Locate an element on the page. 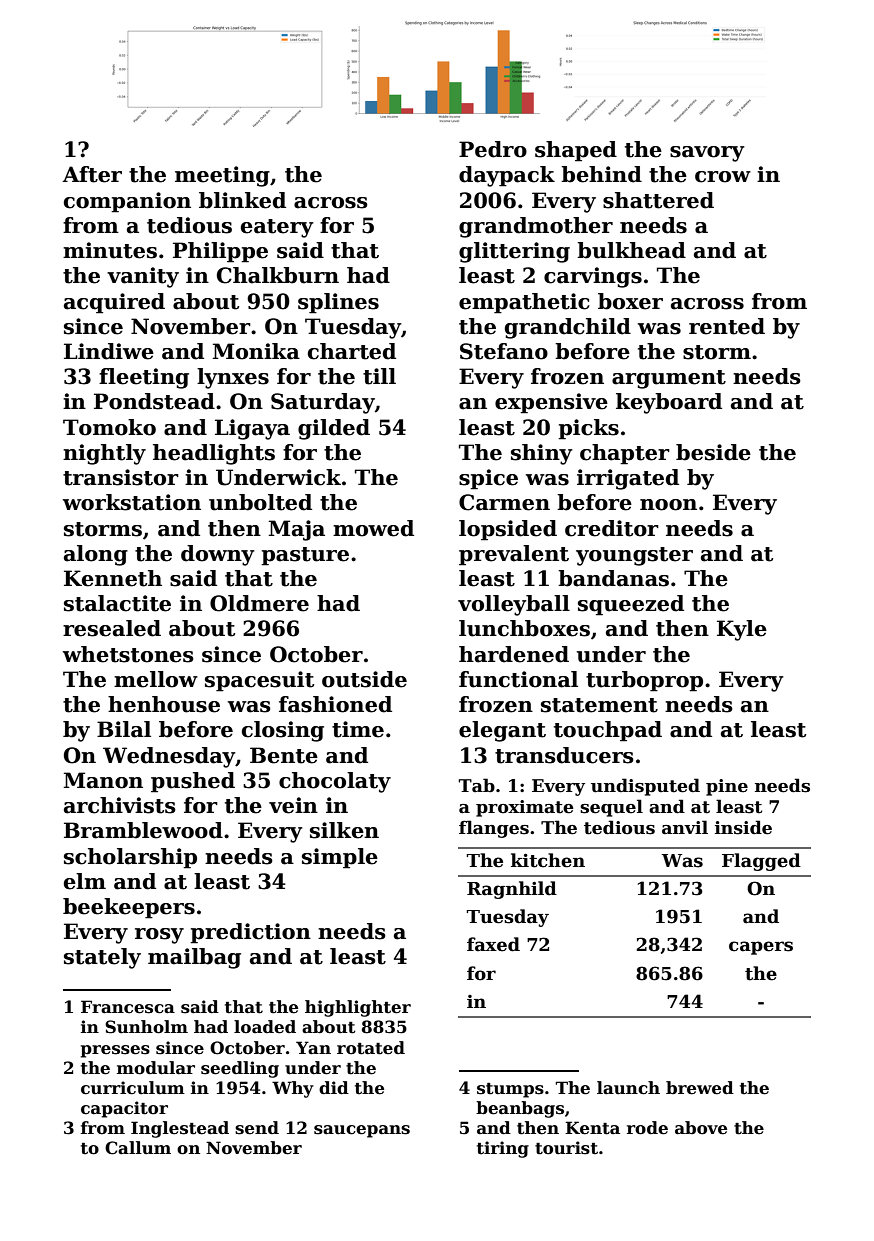  flanges is located at coordinates (494, 829).
